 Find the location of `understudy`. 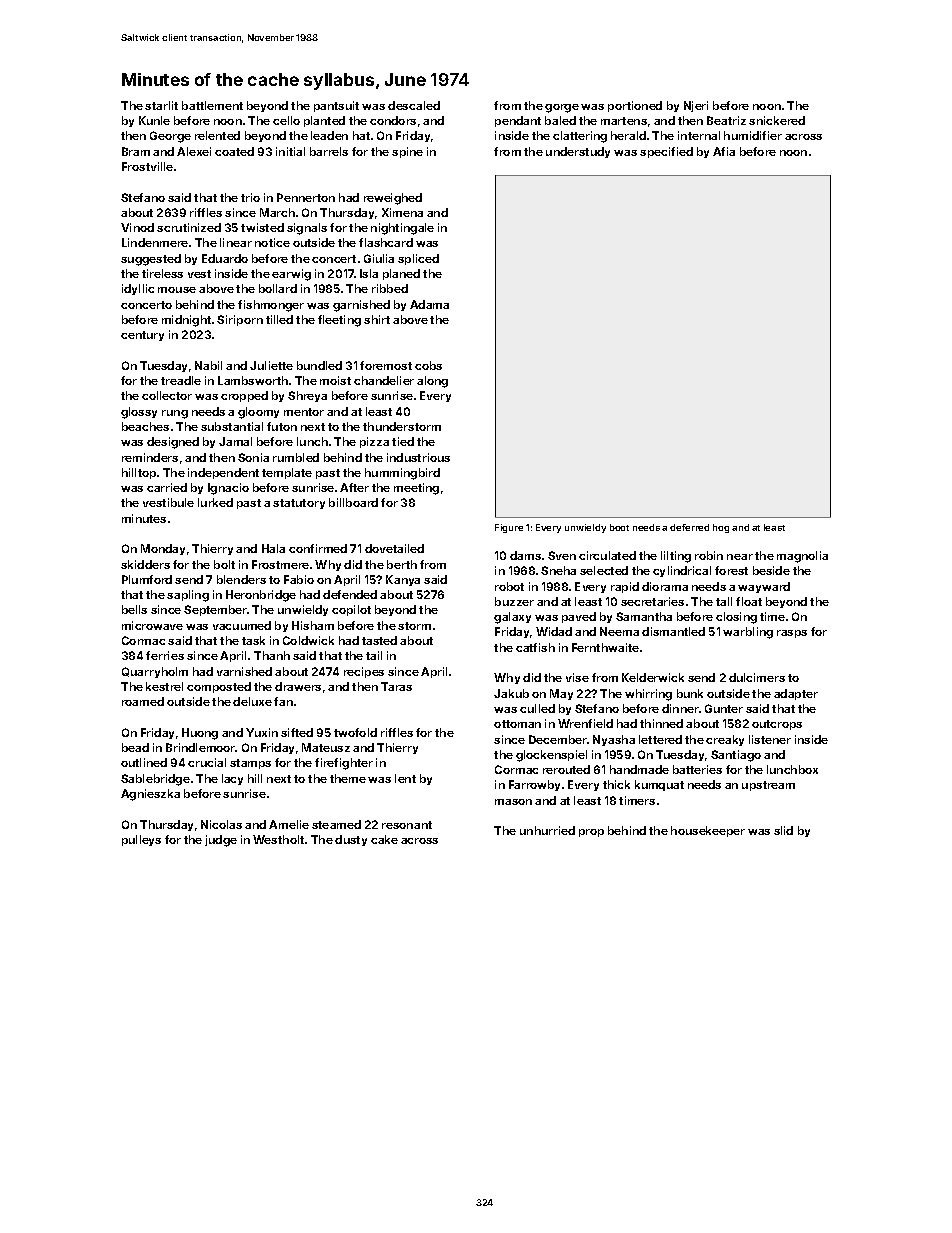

understudy is located at coordinates (578, 152).
